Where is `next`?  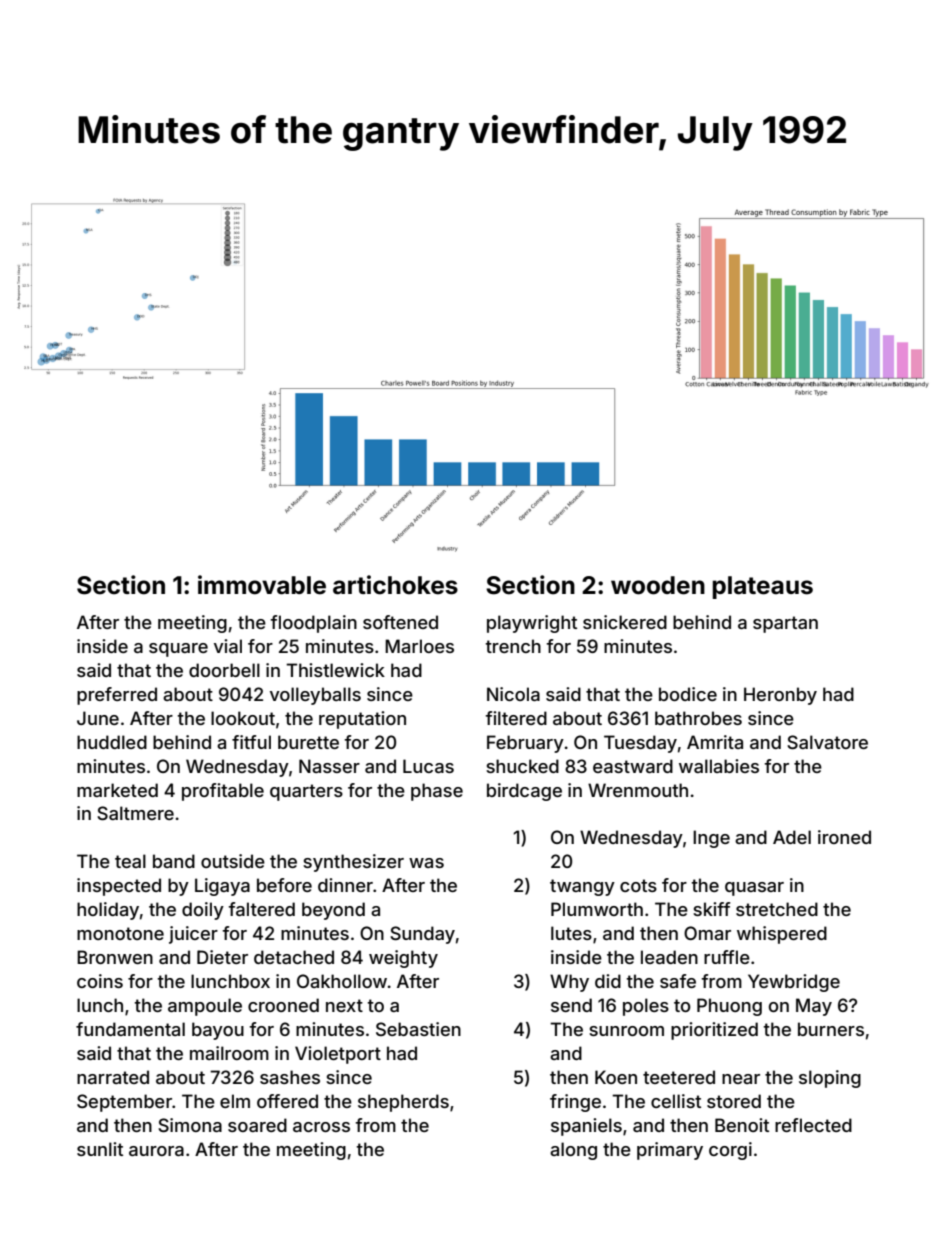 next is located at coordinates (344, 1005).
